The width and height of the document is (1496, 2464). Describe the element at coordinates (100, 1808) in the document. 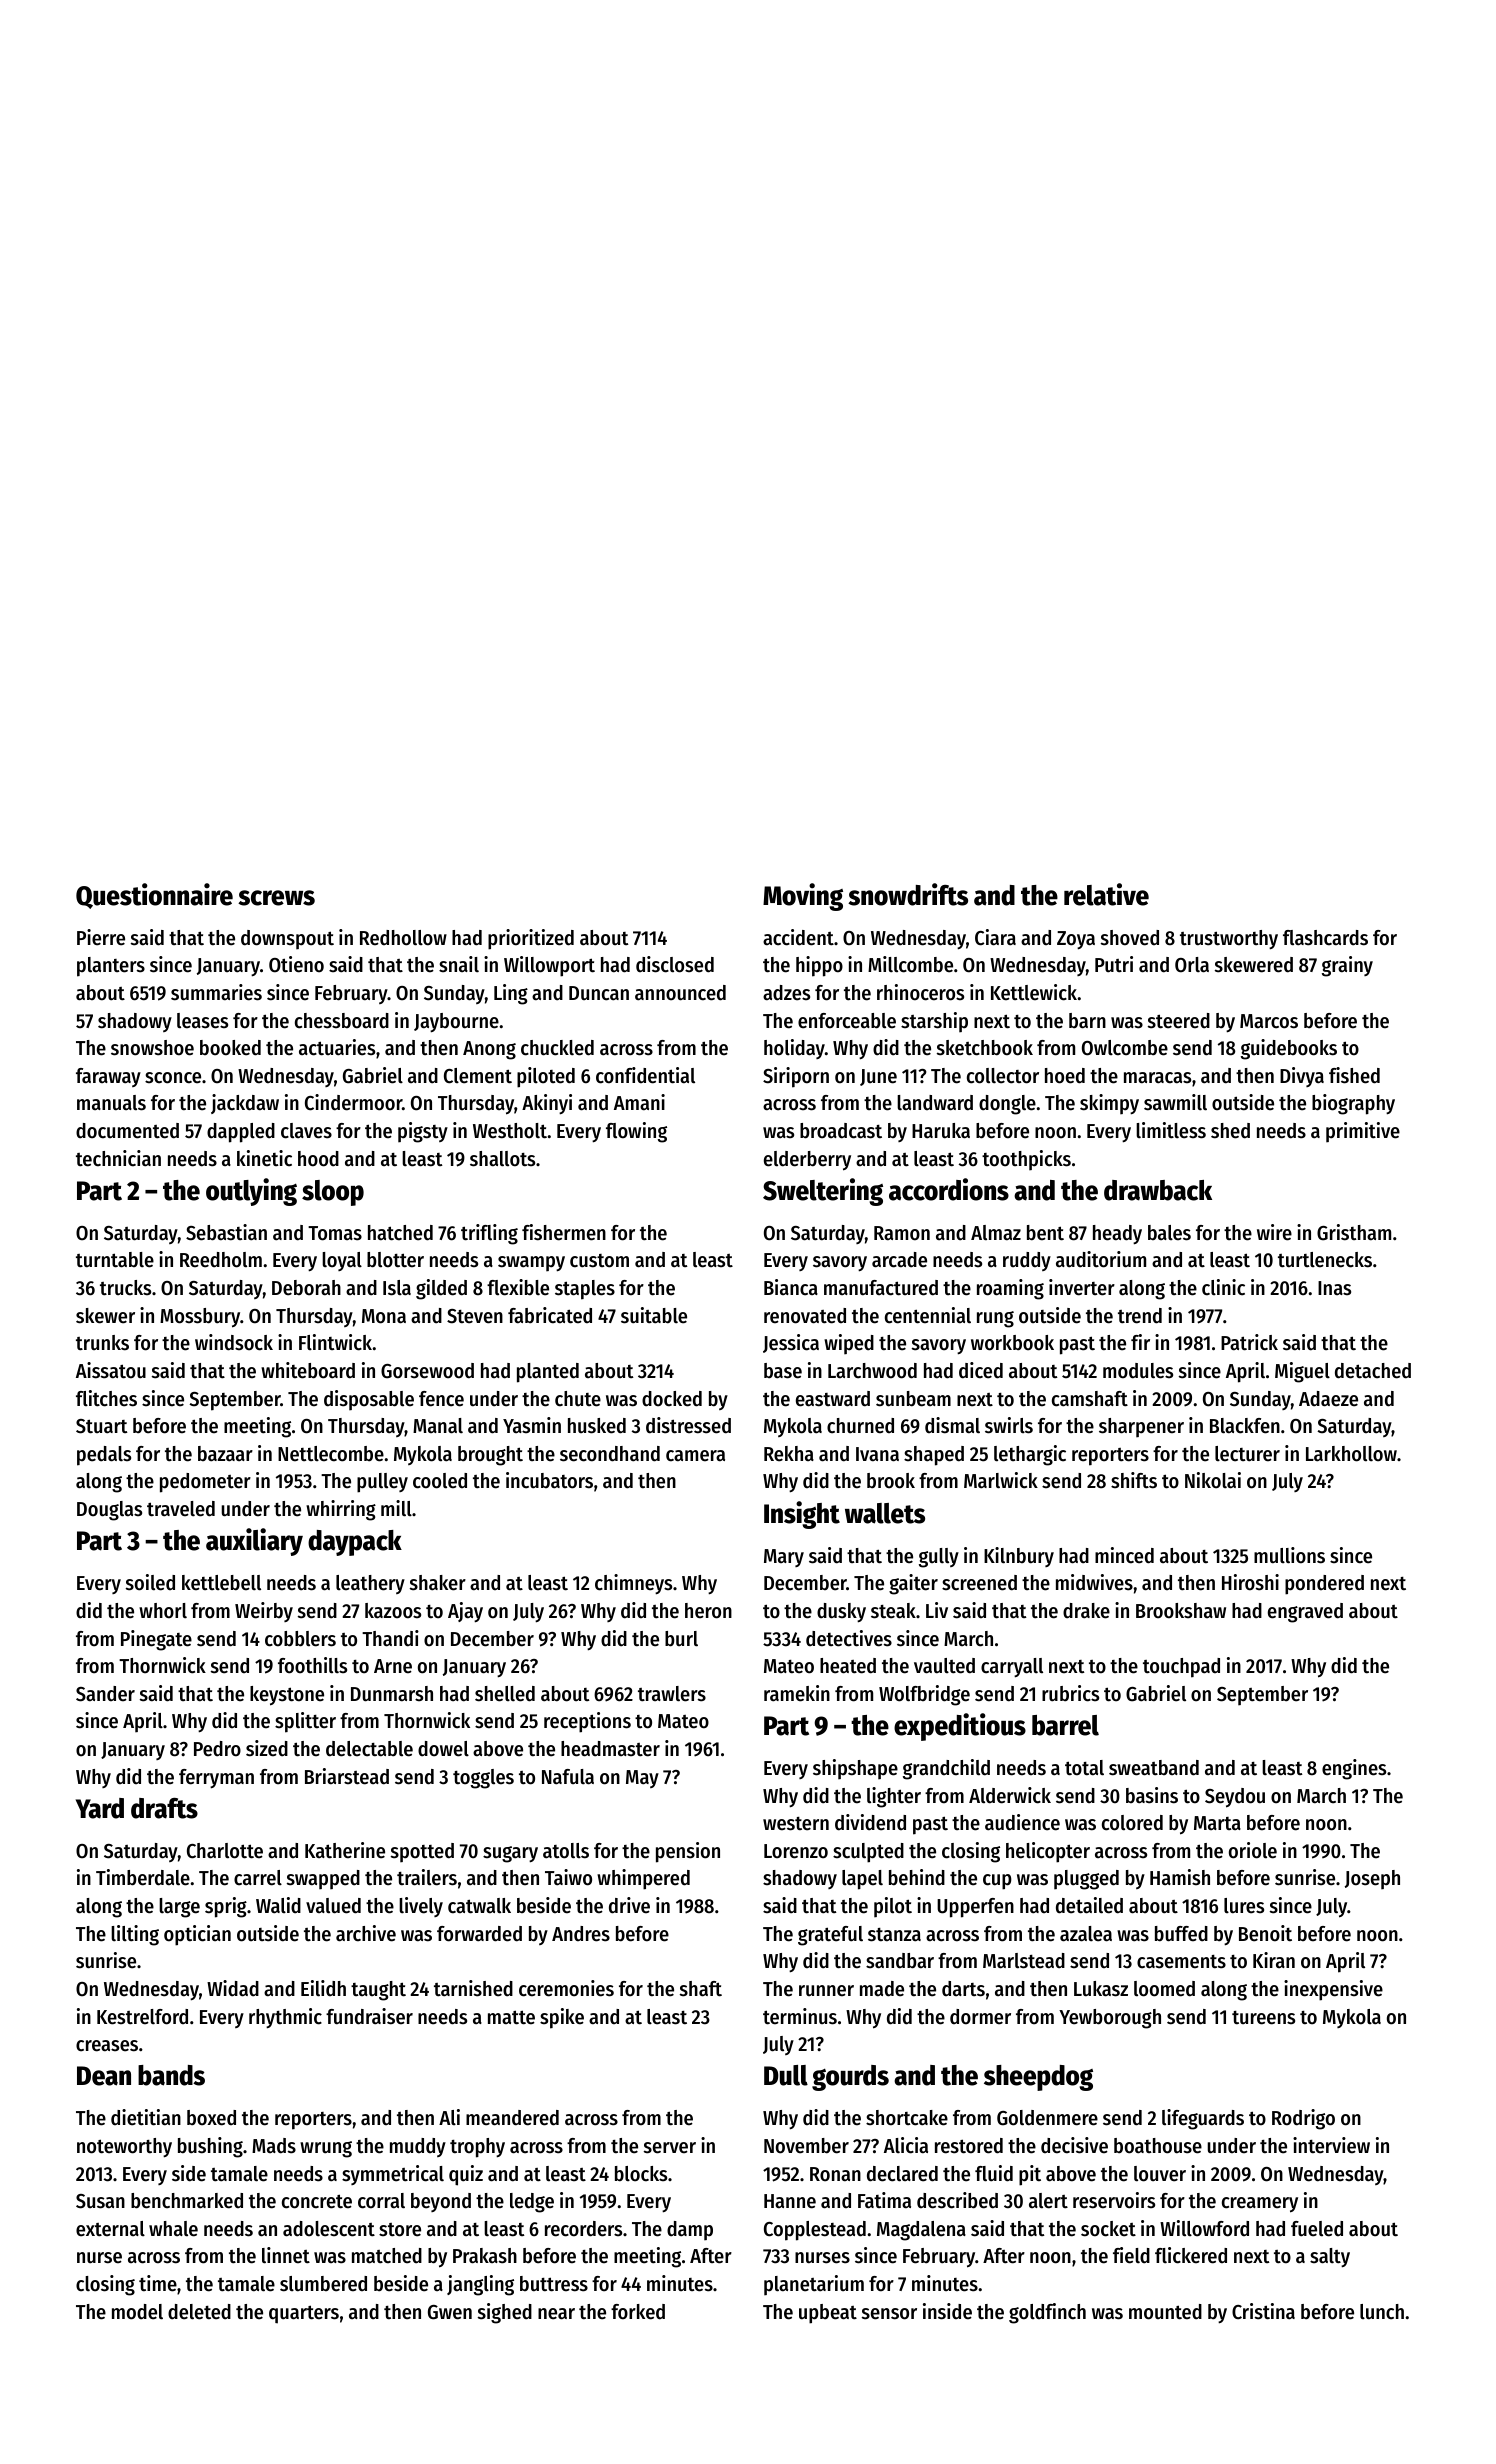

I see `Yard` at that location.
